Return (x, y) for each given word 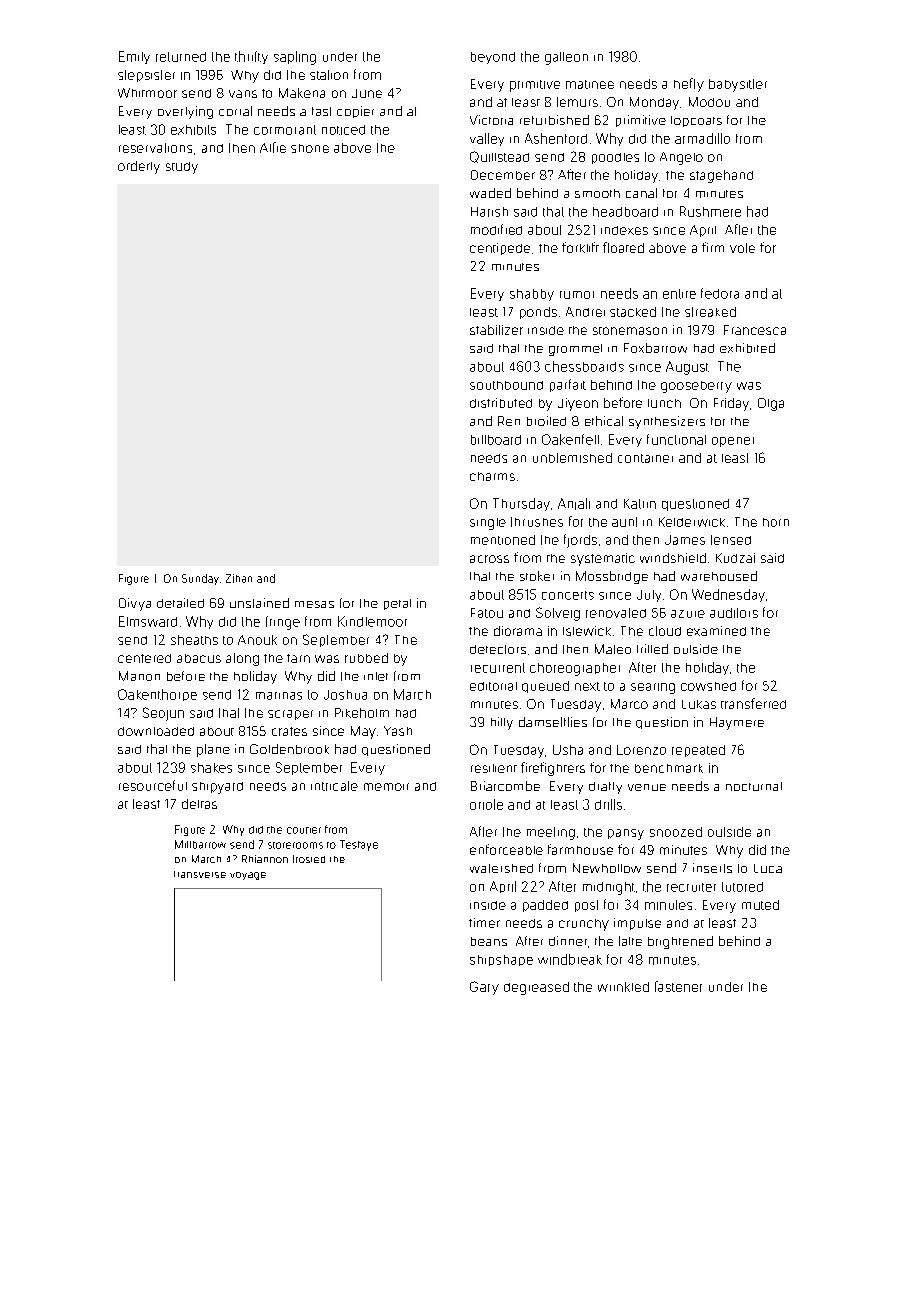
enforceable (506, 849)
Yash (398, 731)
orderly (139, 167)
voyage (248, 876)
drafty (605, 788)
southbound (506, 385)
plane (213, 750)
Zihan (239, 578)
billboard (496, 440)
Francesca (755, 330)
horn (776, 522)
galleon (566, 58)
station (329, 75)
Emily (134, 57)
